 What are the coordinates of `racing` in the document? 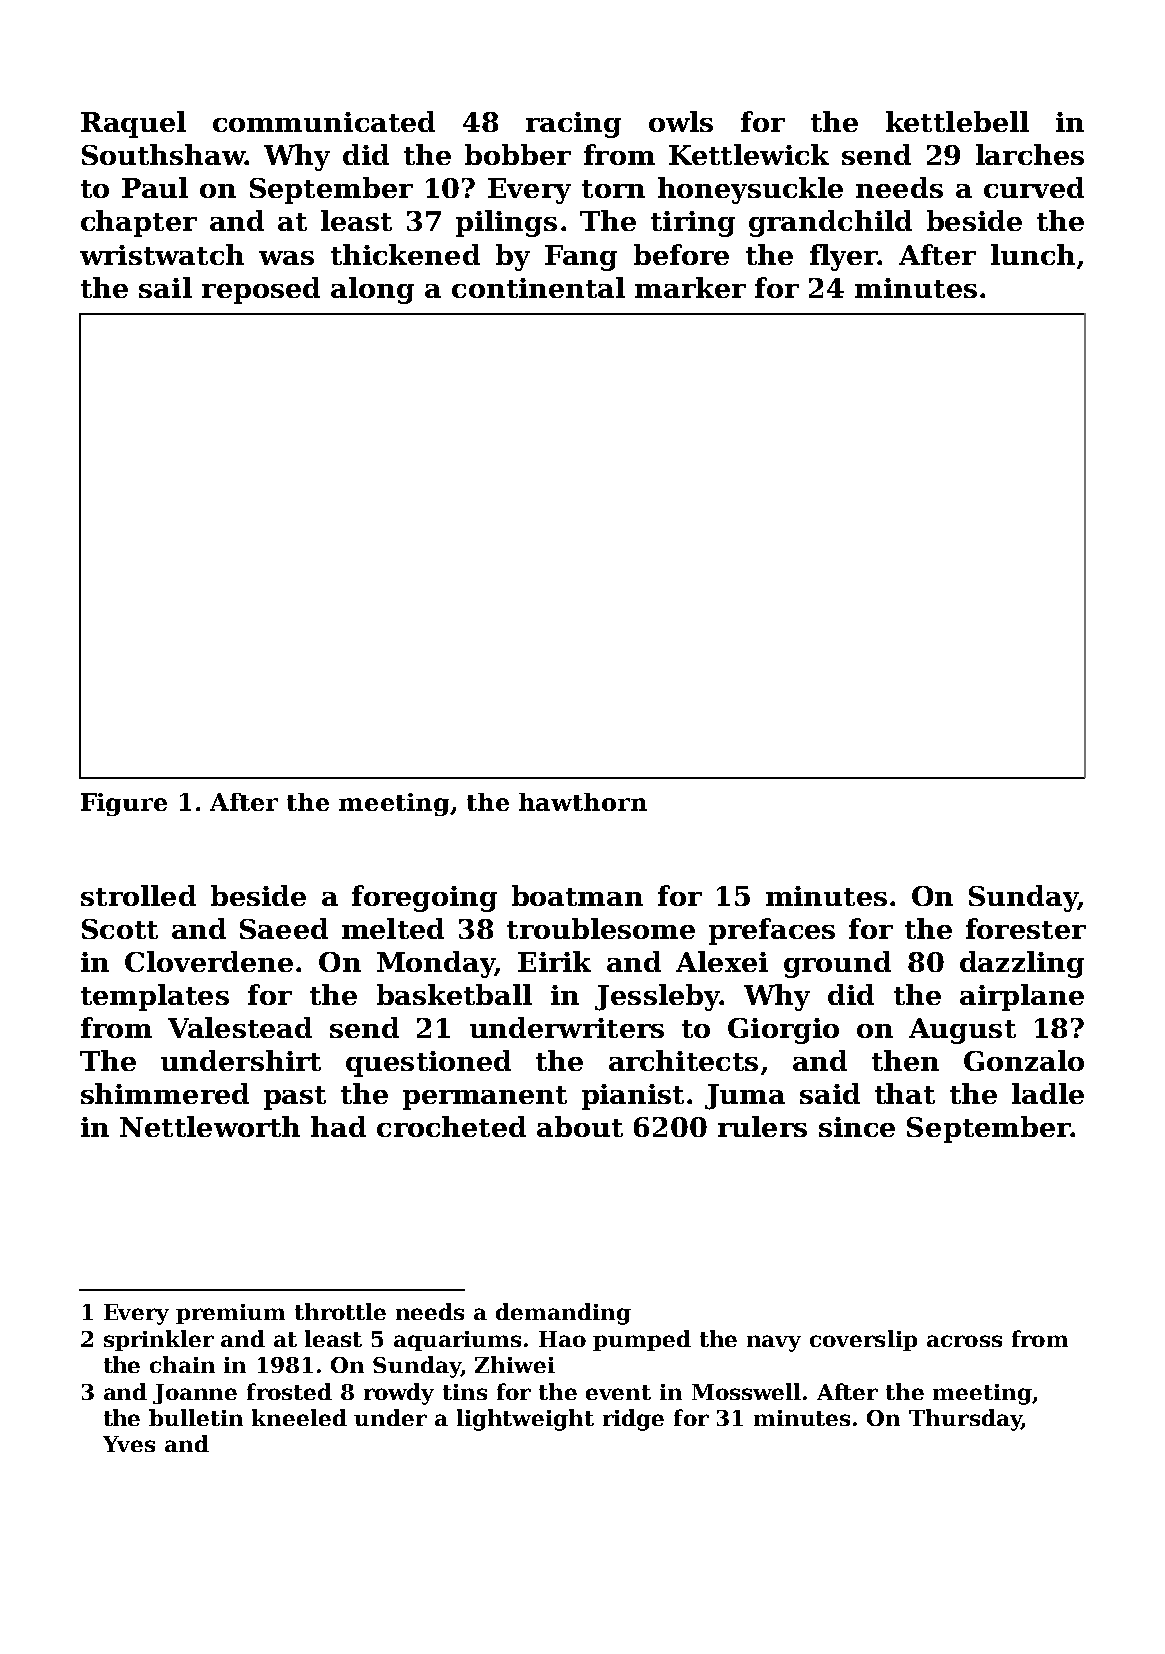 It's located at (573, 125).
